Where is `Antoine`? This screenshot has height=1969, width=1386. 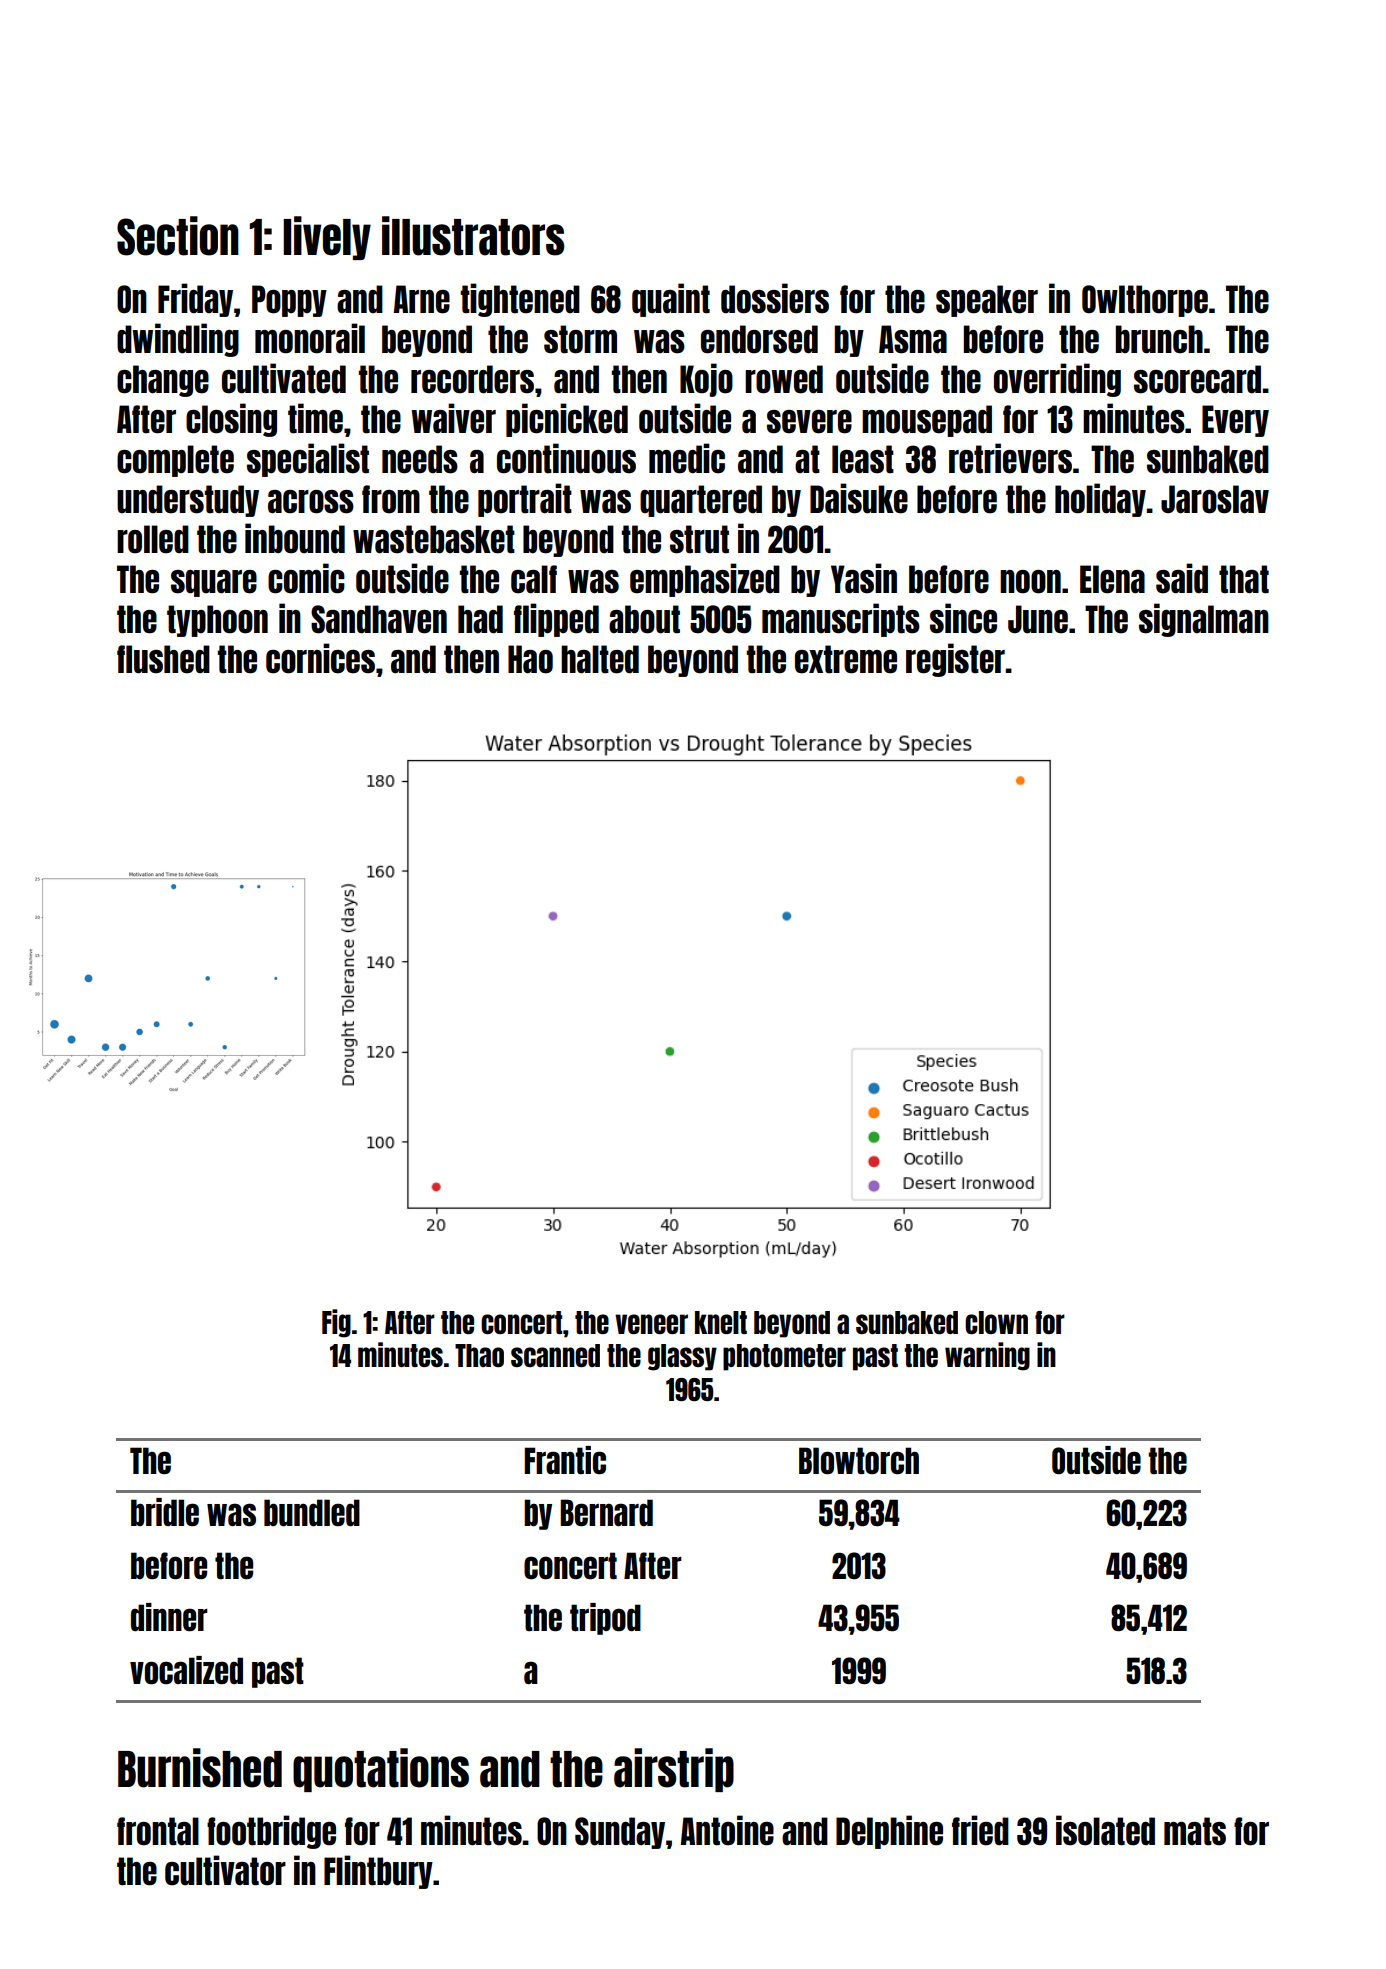 Antoine is located at coordinates (727, 1830).
